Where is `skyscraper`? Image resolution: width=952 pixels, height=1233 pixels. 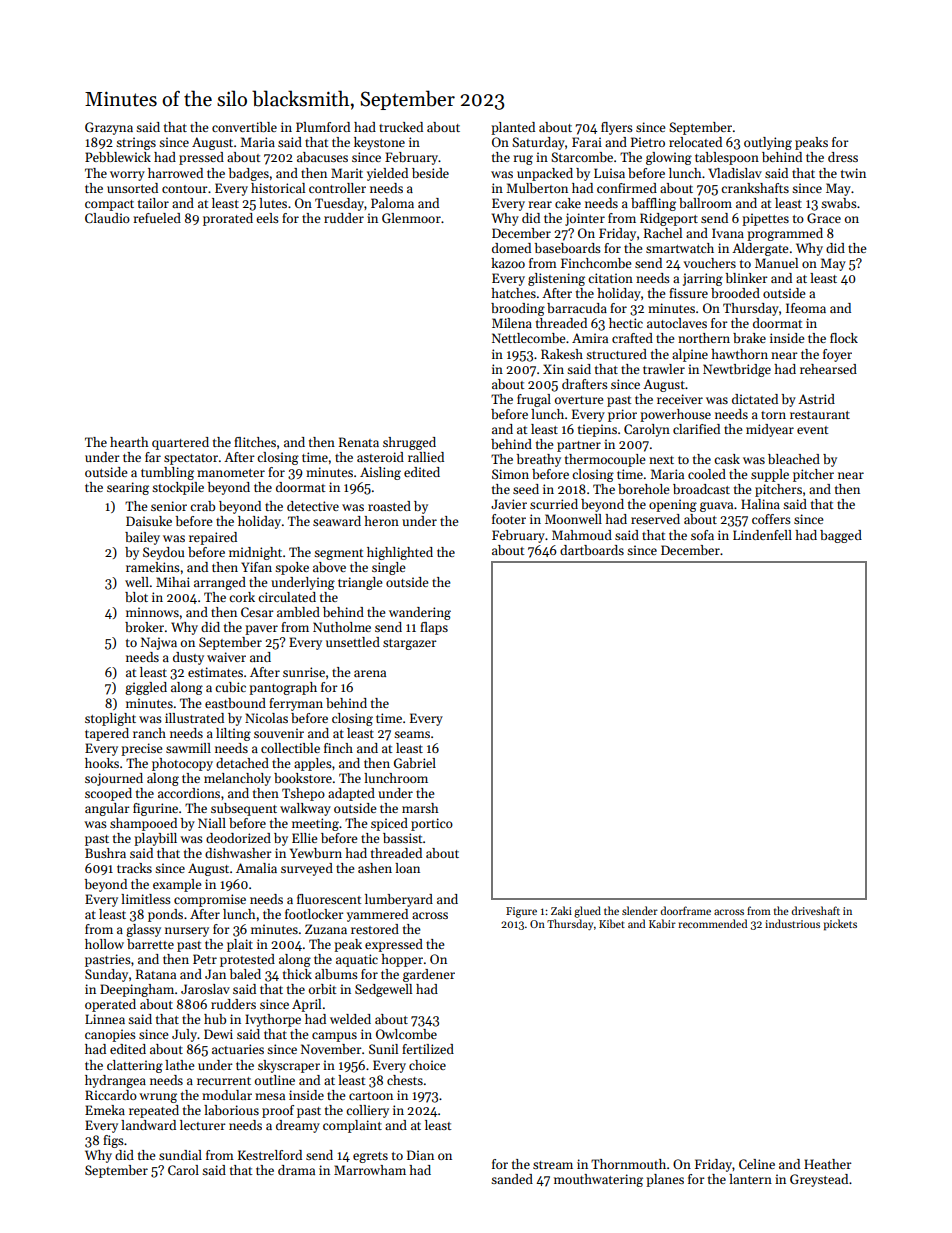 skyscraper is located at coordinates (289, 1066).
